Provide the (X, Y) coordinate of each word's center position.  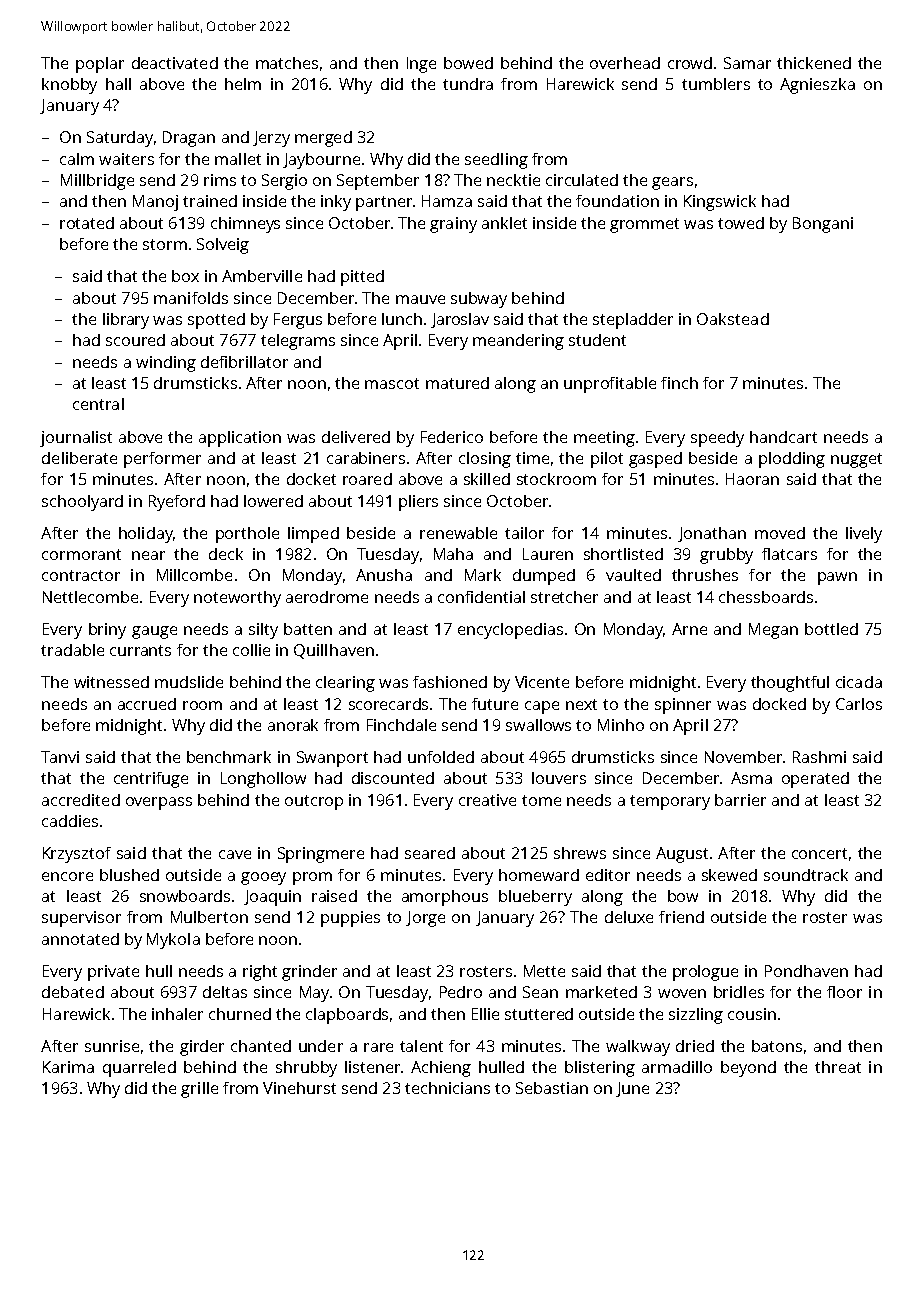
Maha (453, 554)
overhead (625, 63)
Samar (747, 63)
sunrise (112, 1046)
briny (107, 631)
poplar (100, 65)
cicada (859, 682)
